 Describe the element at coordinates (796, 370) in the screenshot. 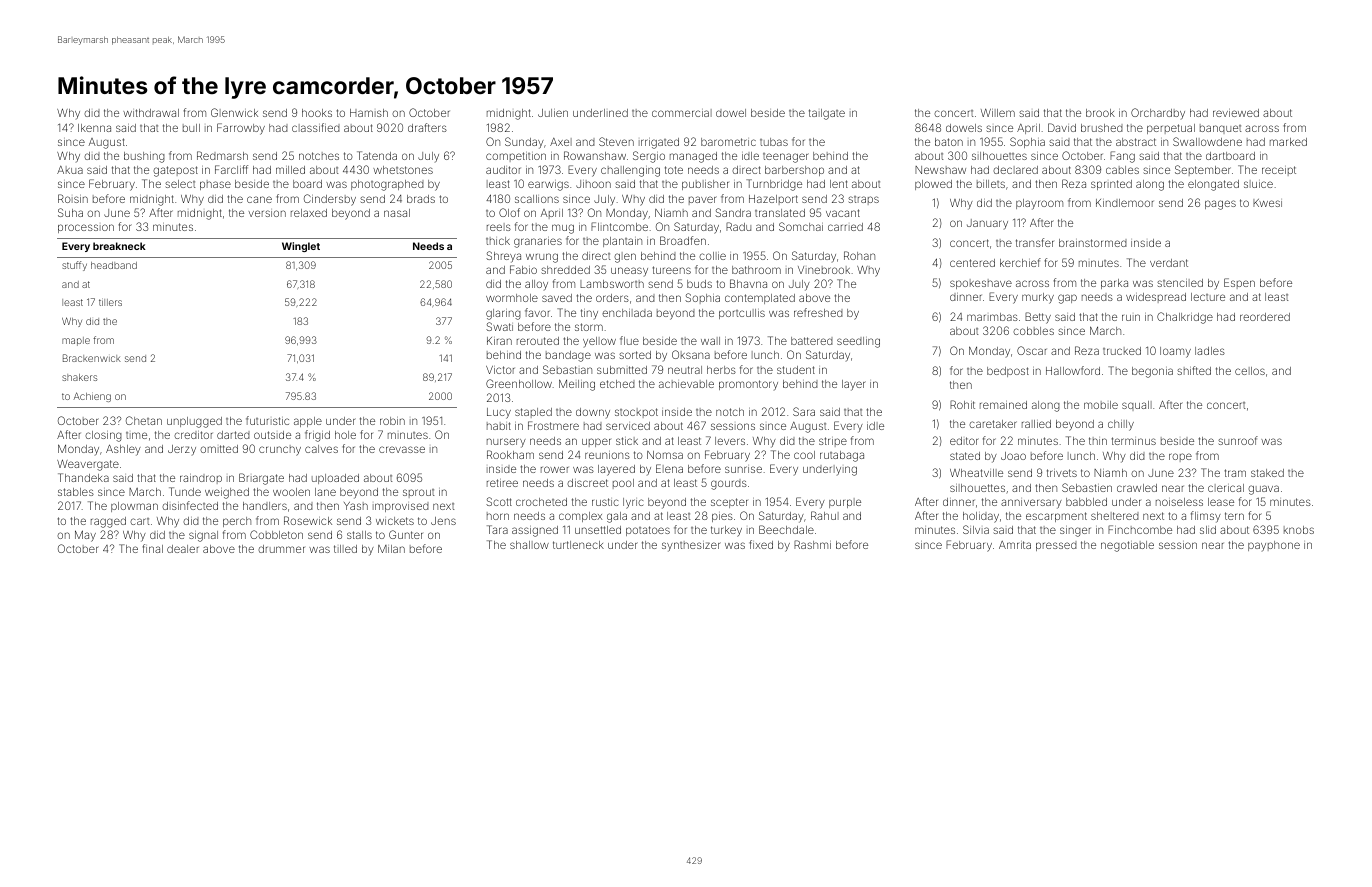

I see `student` at that location.
